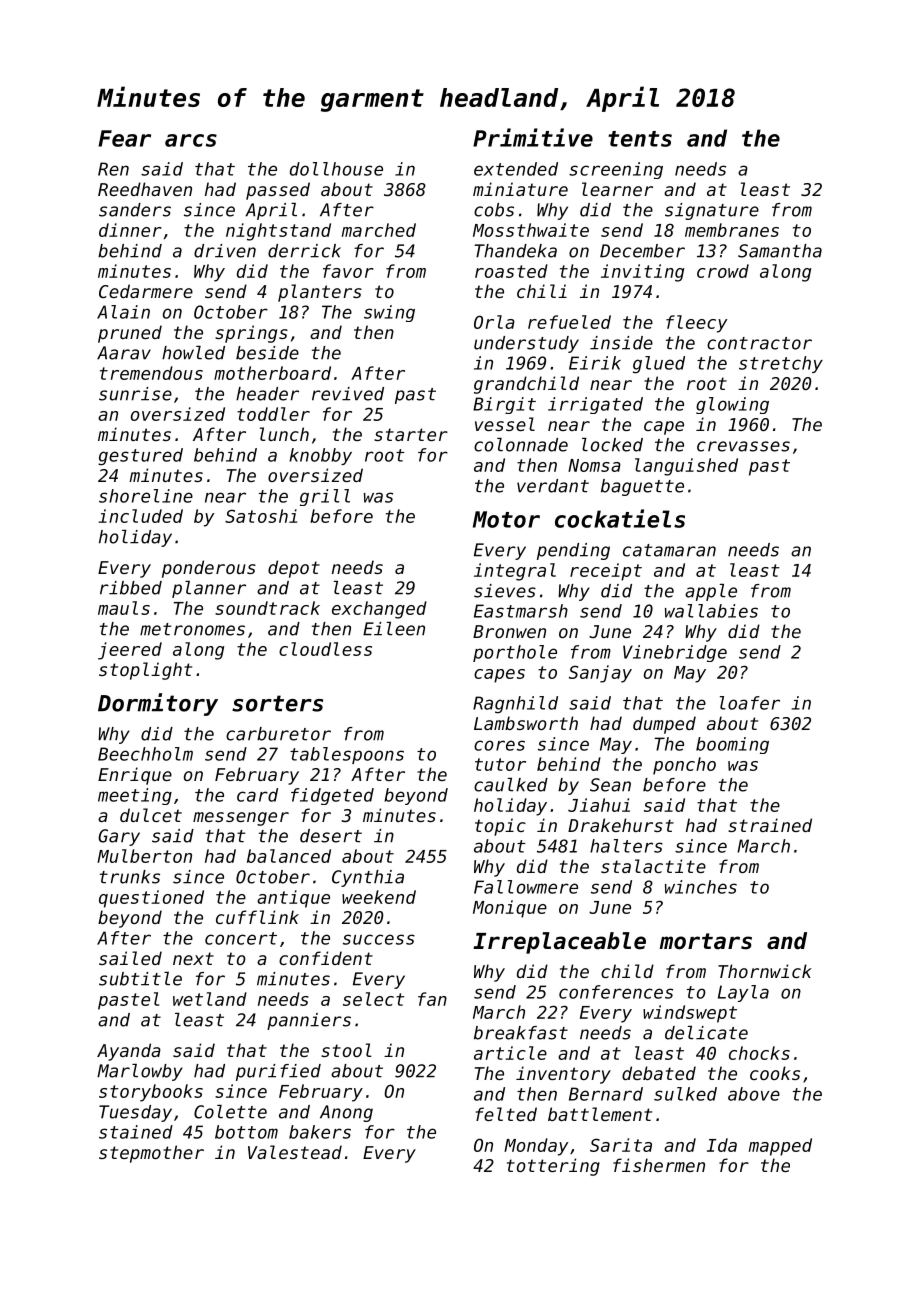 The image size is (924, 1314). What do you see at coordinates (192, 629) in the screenshot?
I see `metronomes` at bounding box center [192, 629].
